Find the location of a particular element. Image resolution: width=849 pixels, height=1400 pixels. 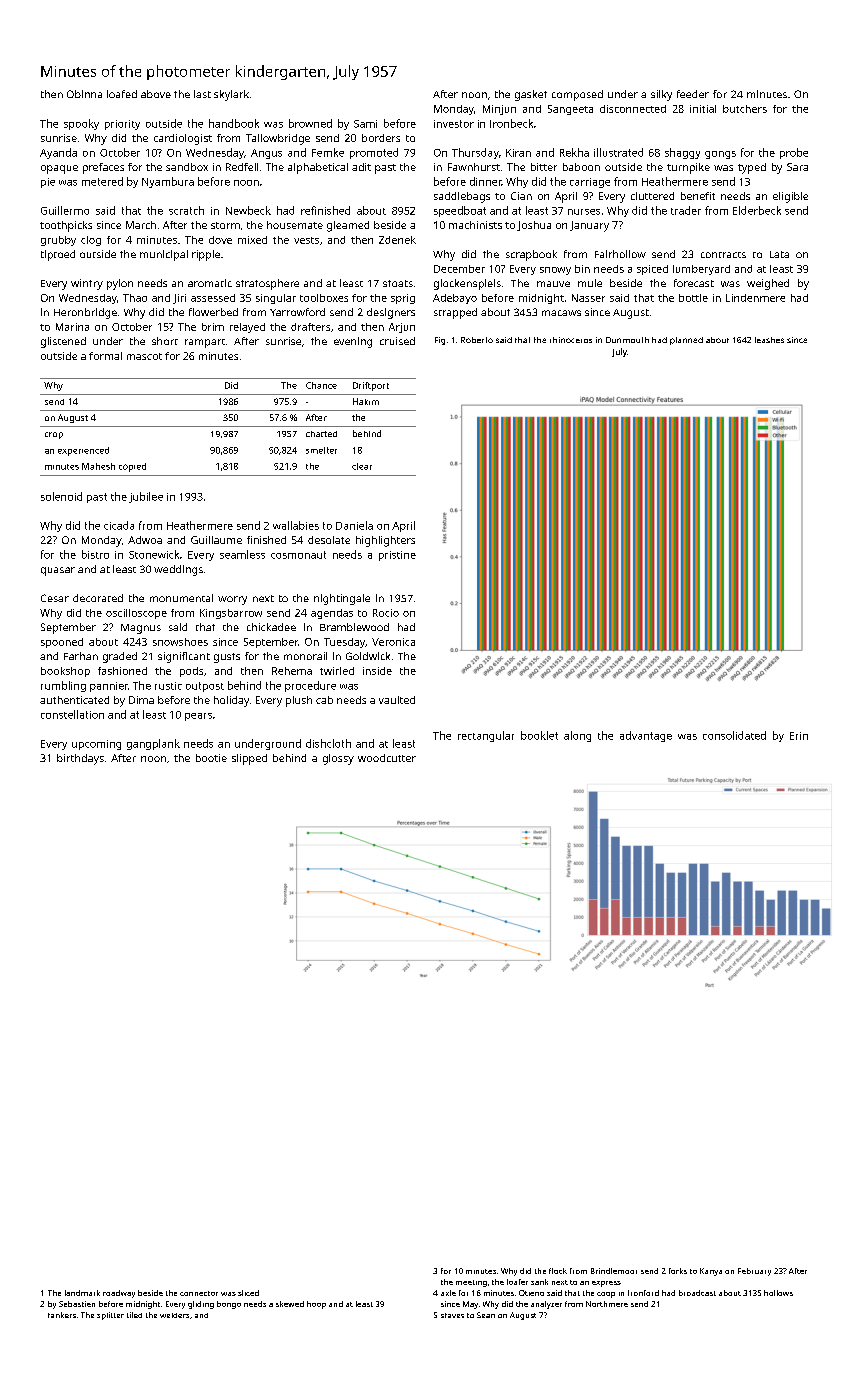

Dunmouth is located at coordinates (627, 340).
